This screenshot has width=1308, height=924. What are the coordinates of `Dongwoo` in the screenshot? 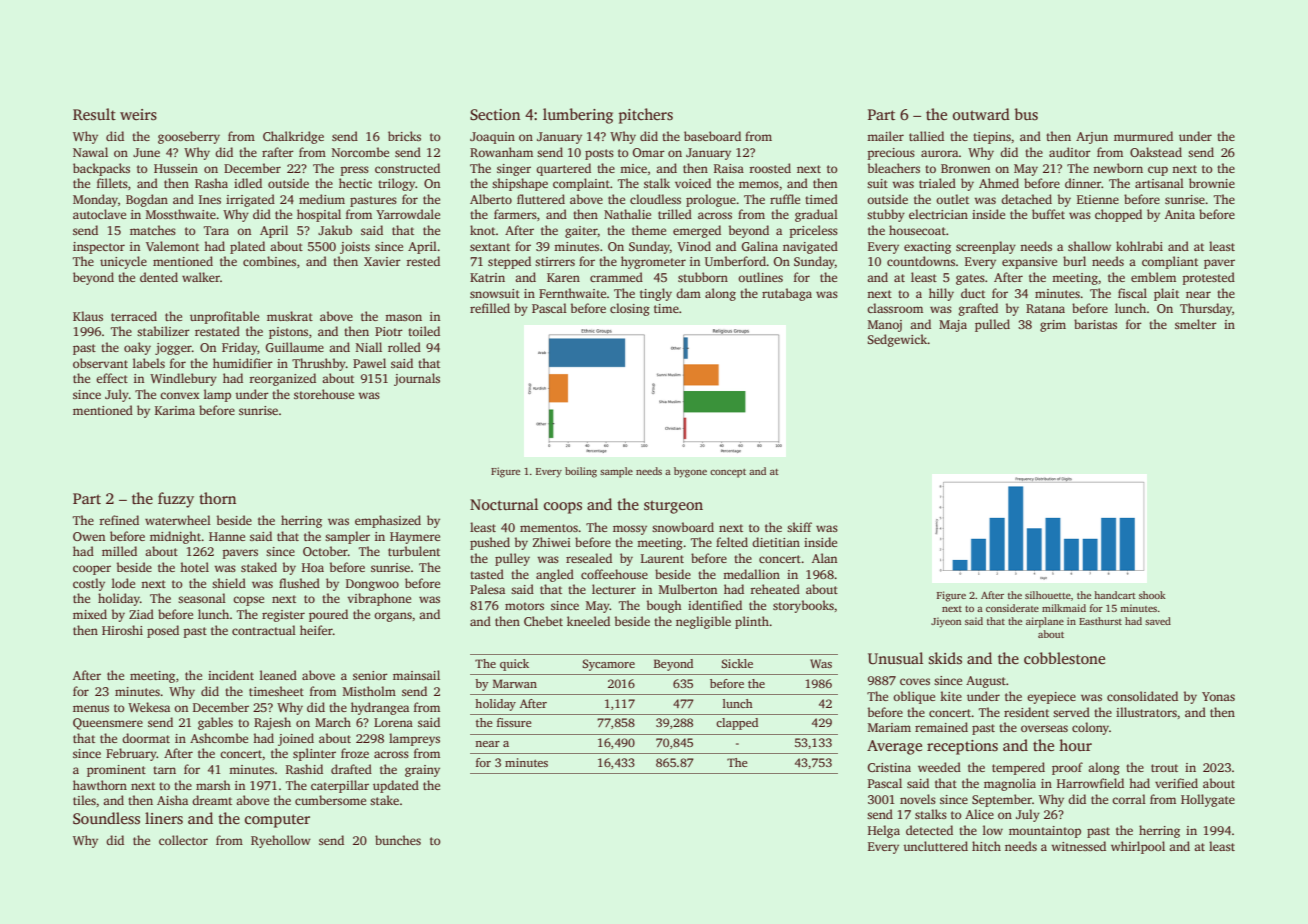 It's located at (372, 585).
